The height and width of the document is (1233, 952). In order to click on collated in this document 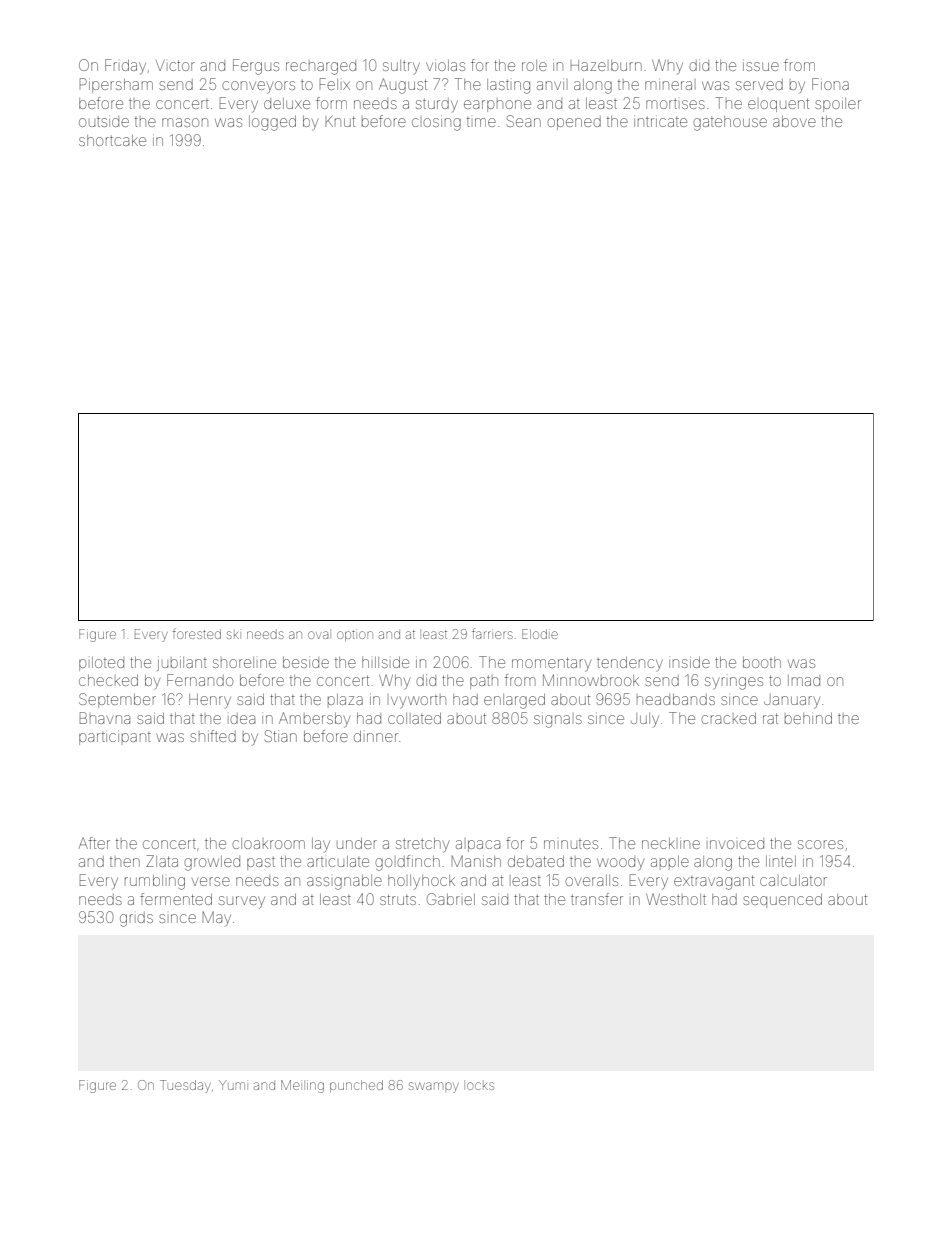, I will do `click(414, 718)`.
